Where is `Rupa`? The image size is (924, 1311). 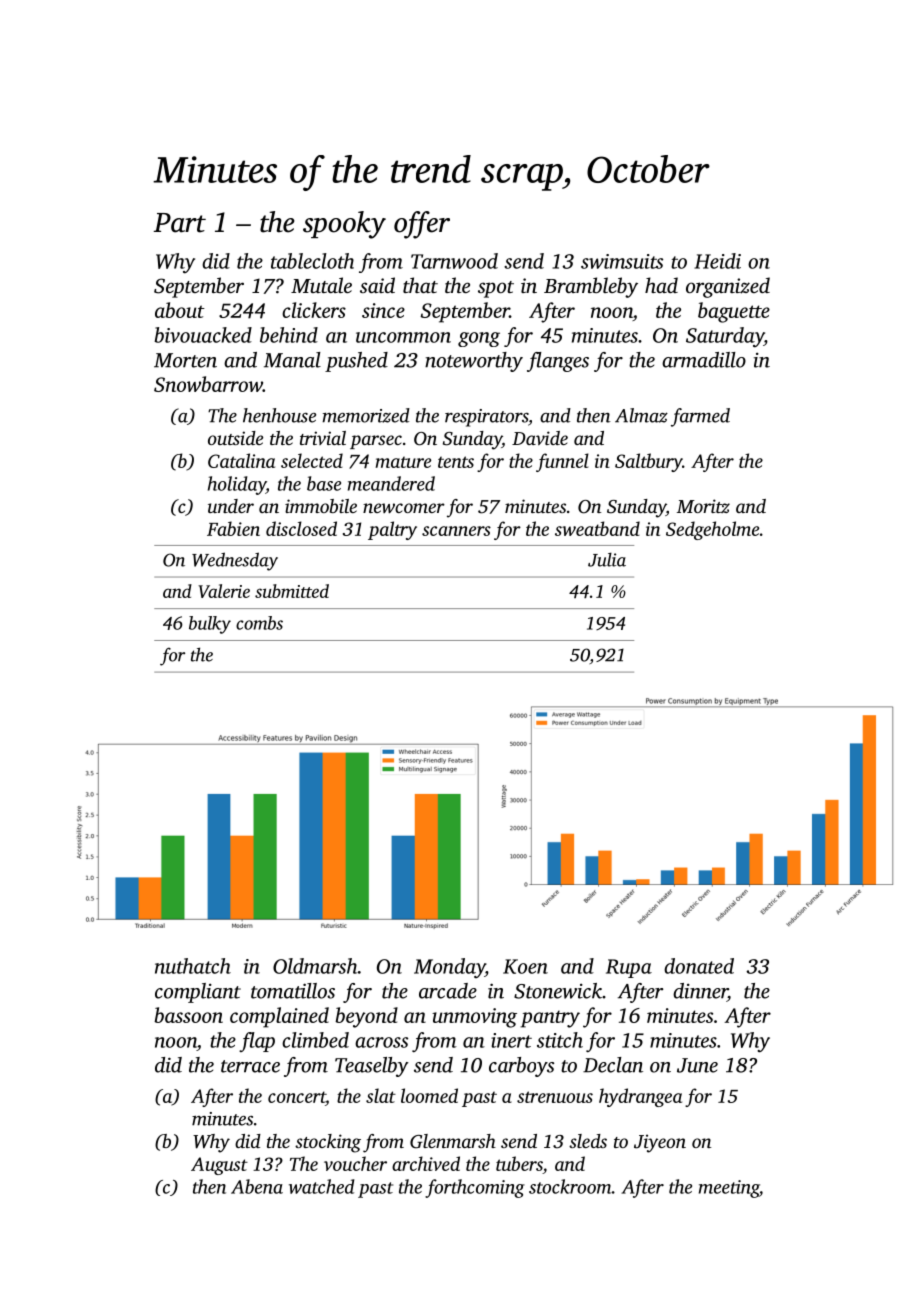
Rupa is located at coordinates (629, 968).
